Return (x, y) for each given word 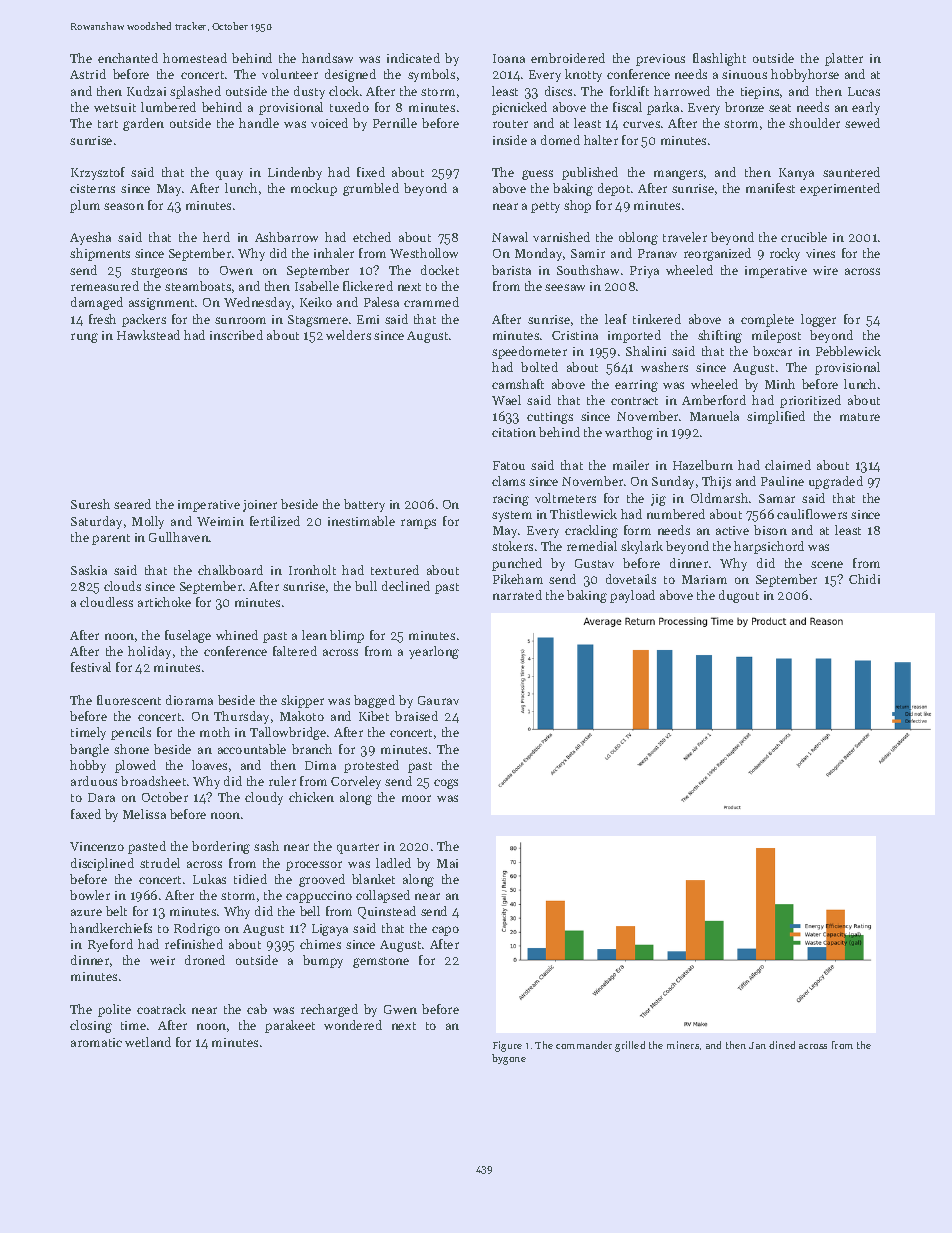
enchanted (128, 58)
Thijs (716, 482)
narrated (517, 595)
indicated (413, 58)
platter (844, 59)
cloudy (264, 798)
